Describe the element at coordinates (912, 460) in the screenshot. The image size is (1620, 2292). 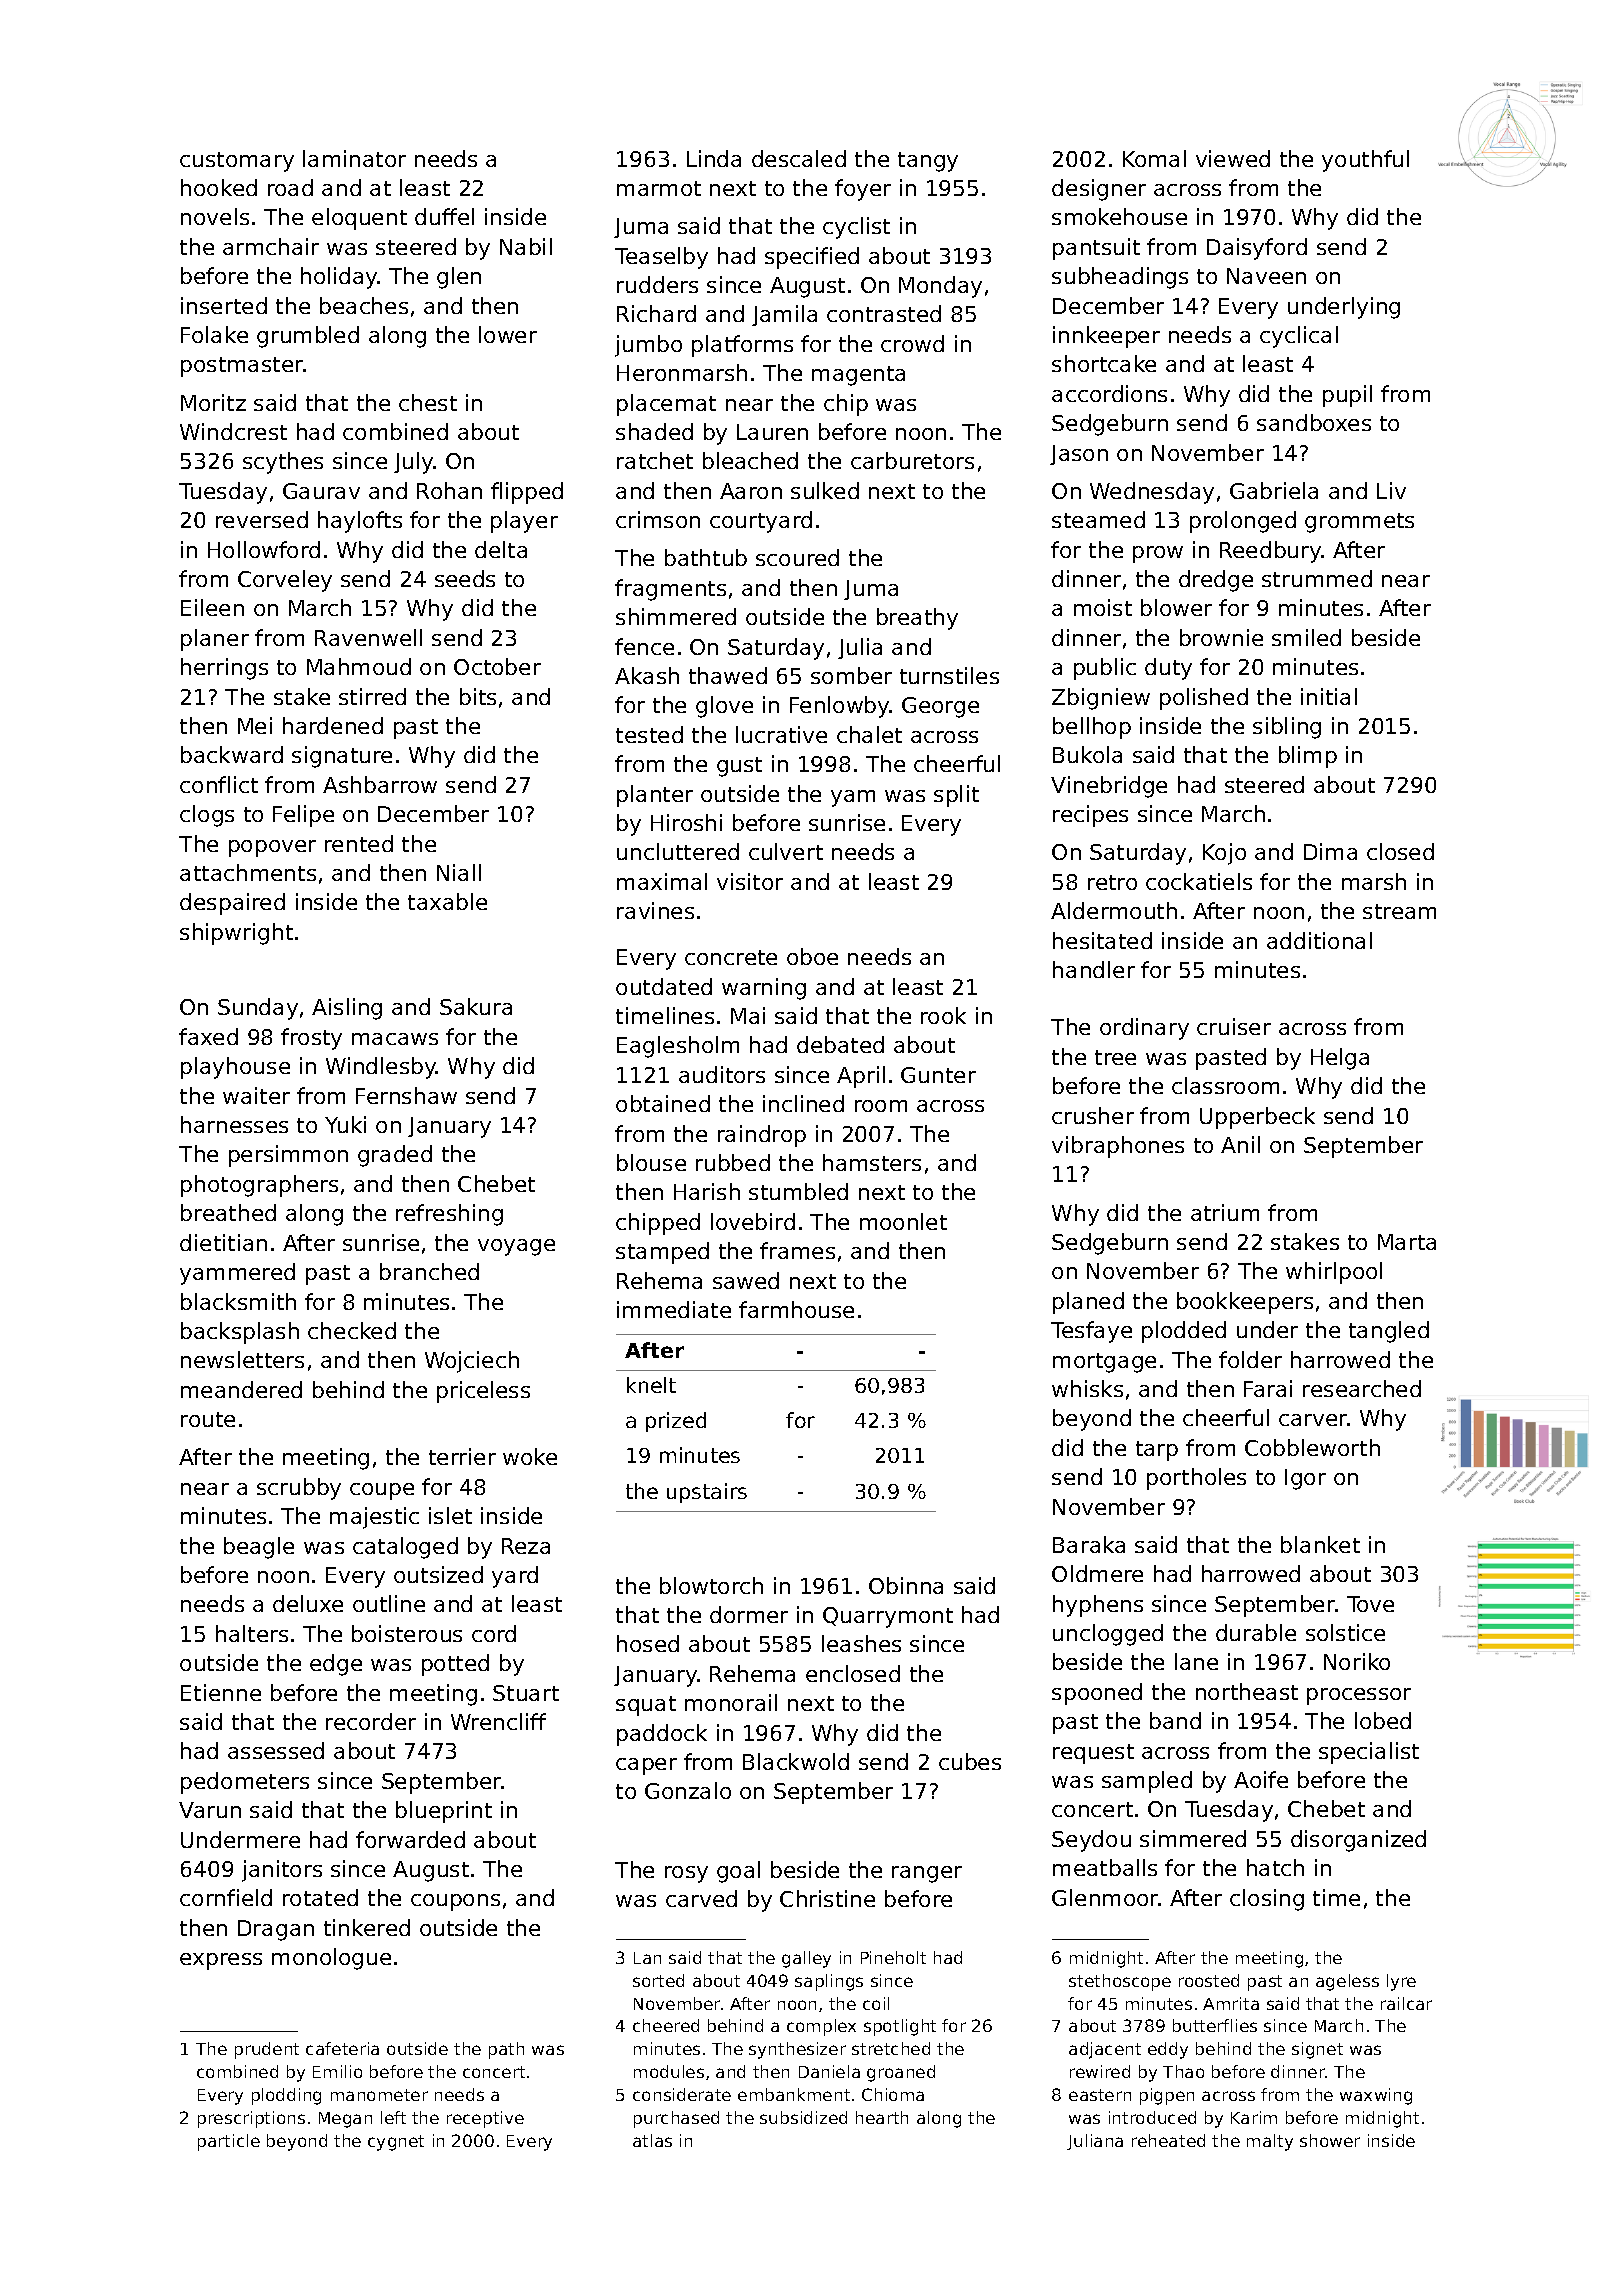
I see `carburetors` at that location.
